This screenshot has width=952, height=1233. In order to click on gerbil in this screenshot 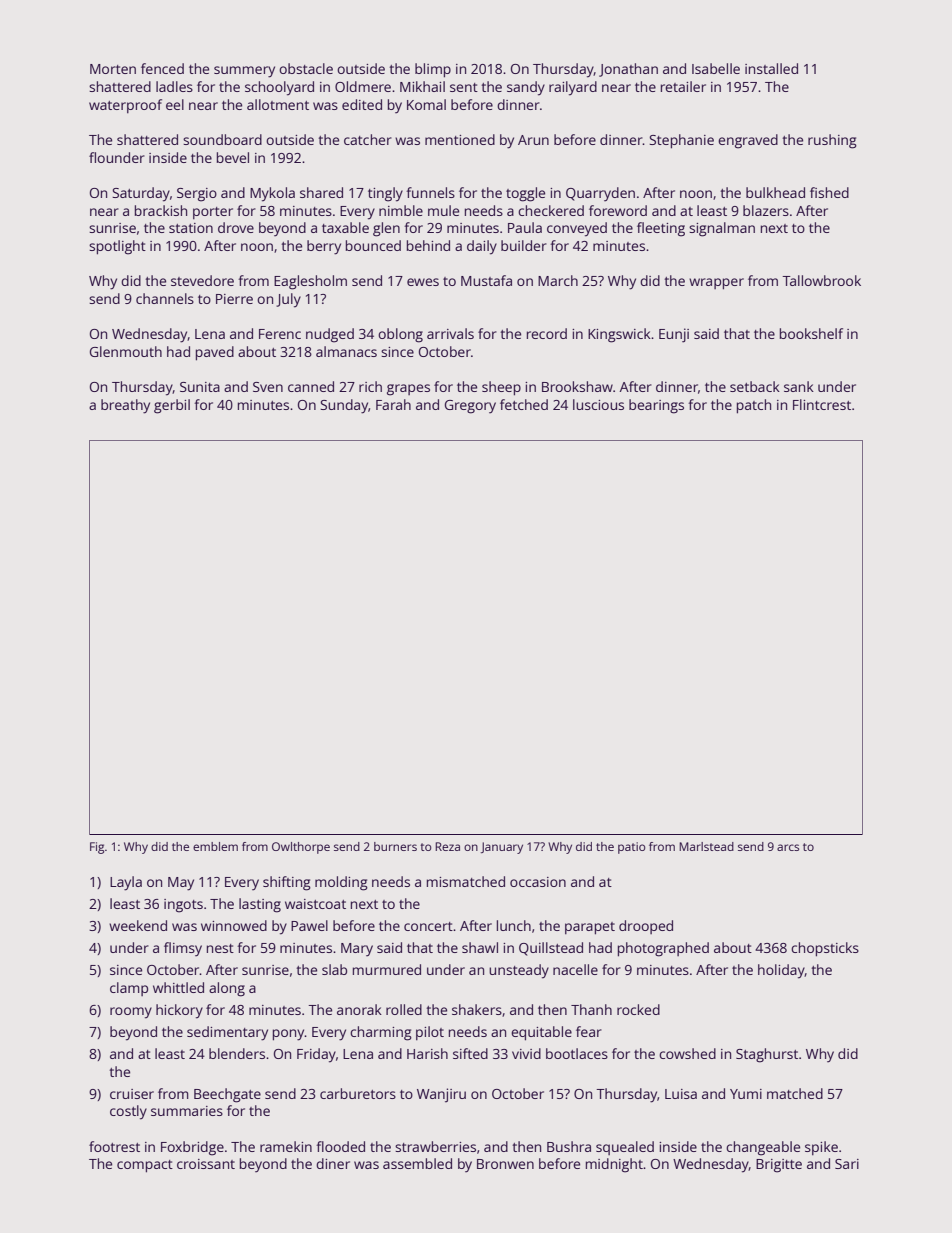, I will do `click(172, 406)`.
